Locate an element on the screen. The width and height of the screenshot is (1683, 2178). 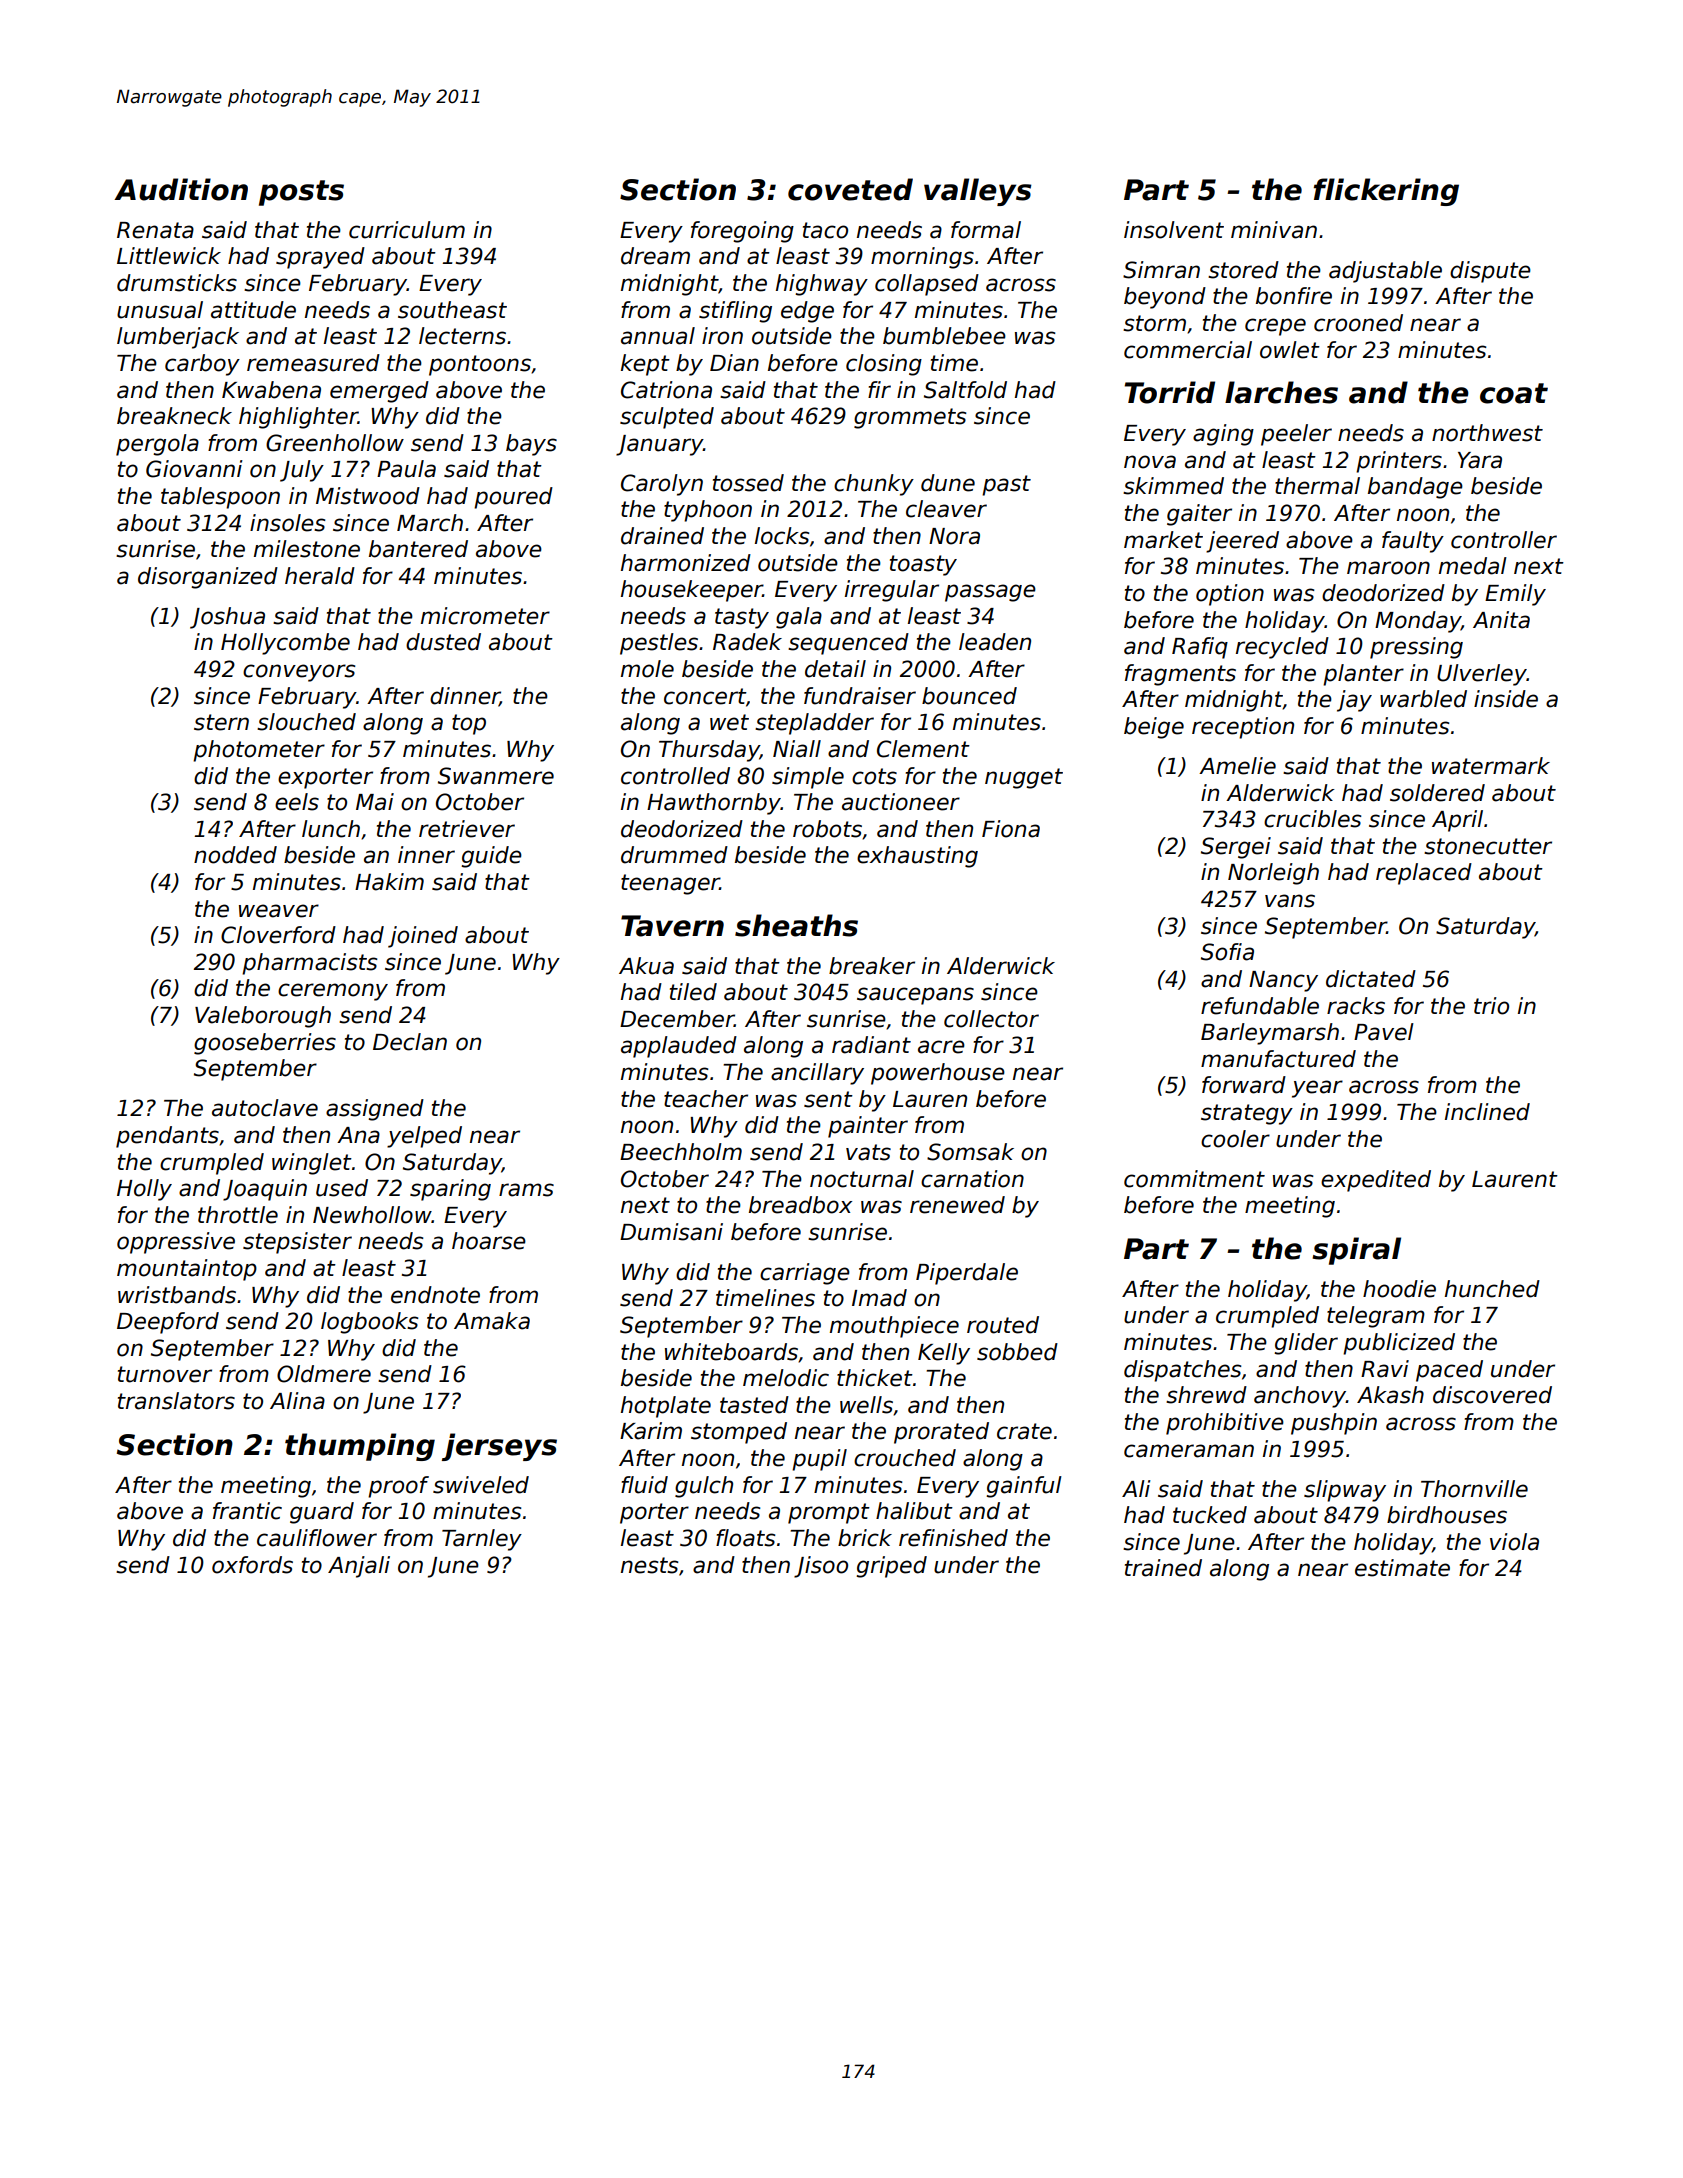
foregoing is located at coordinates (742, 232).
